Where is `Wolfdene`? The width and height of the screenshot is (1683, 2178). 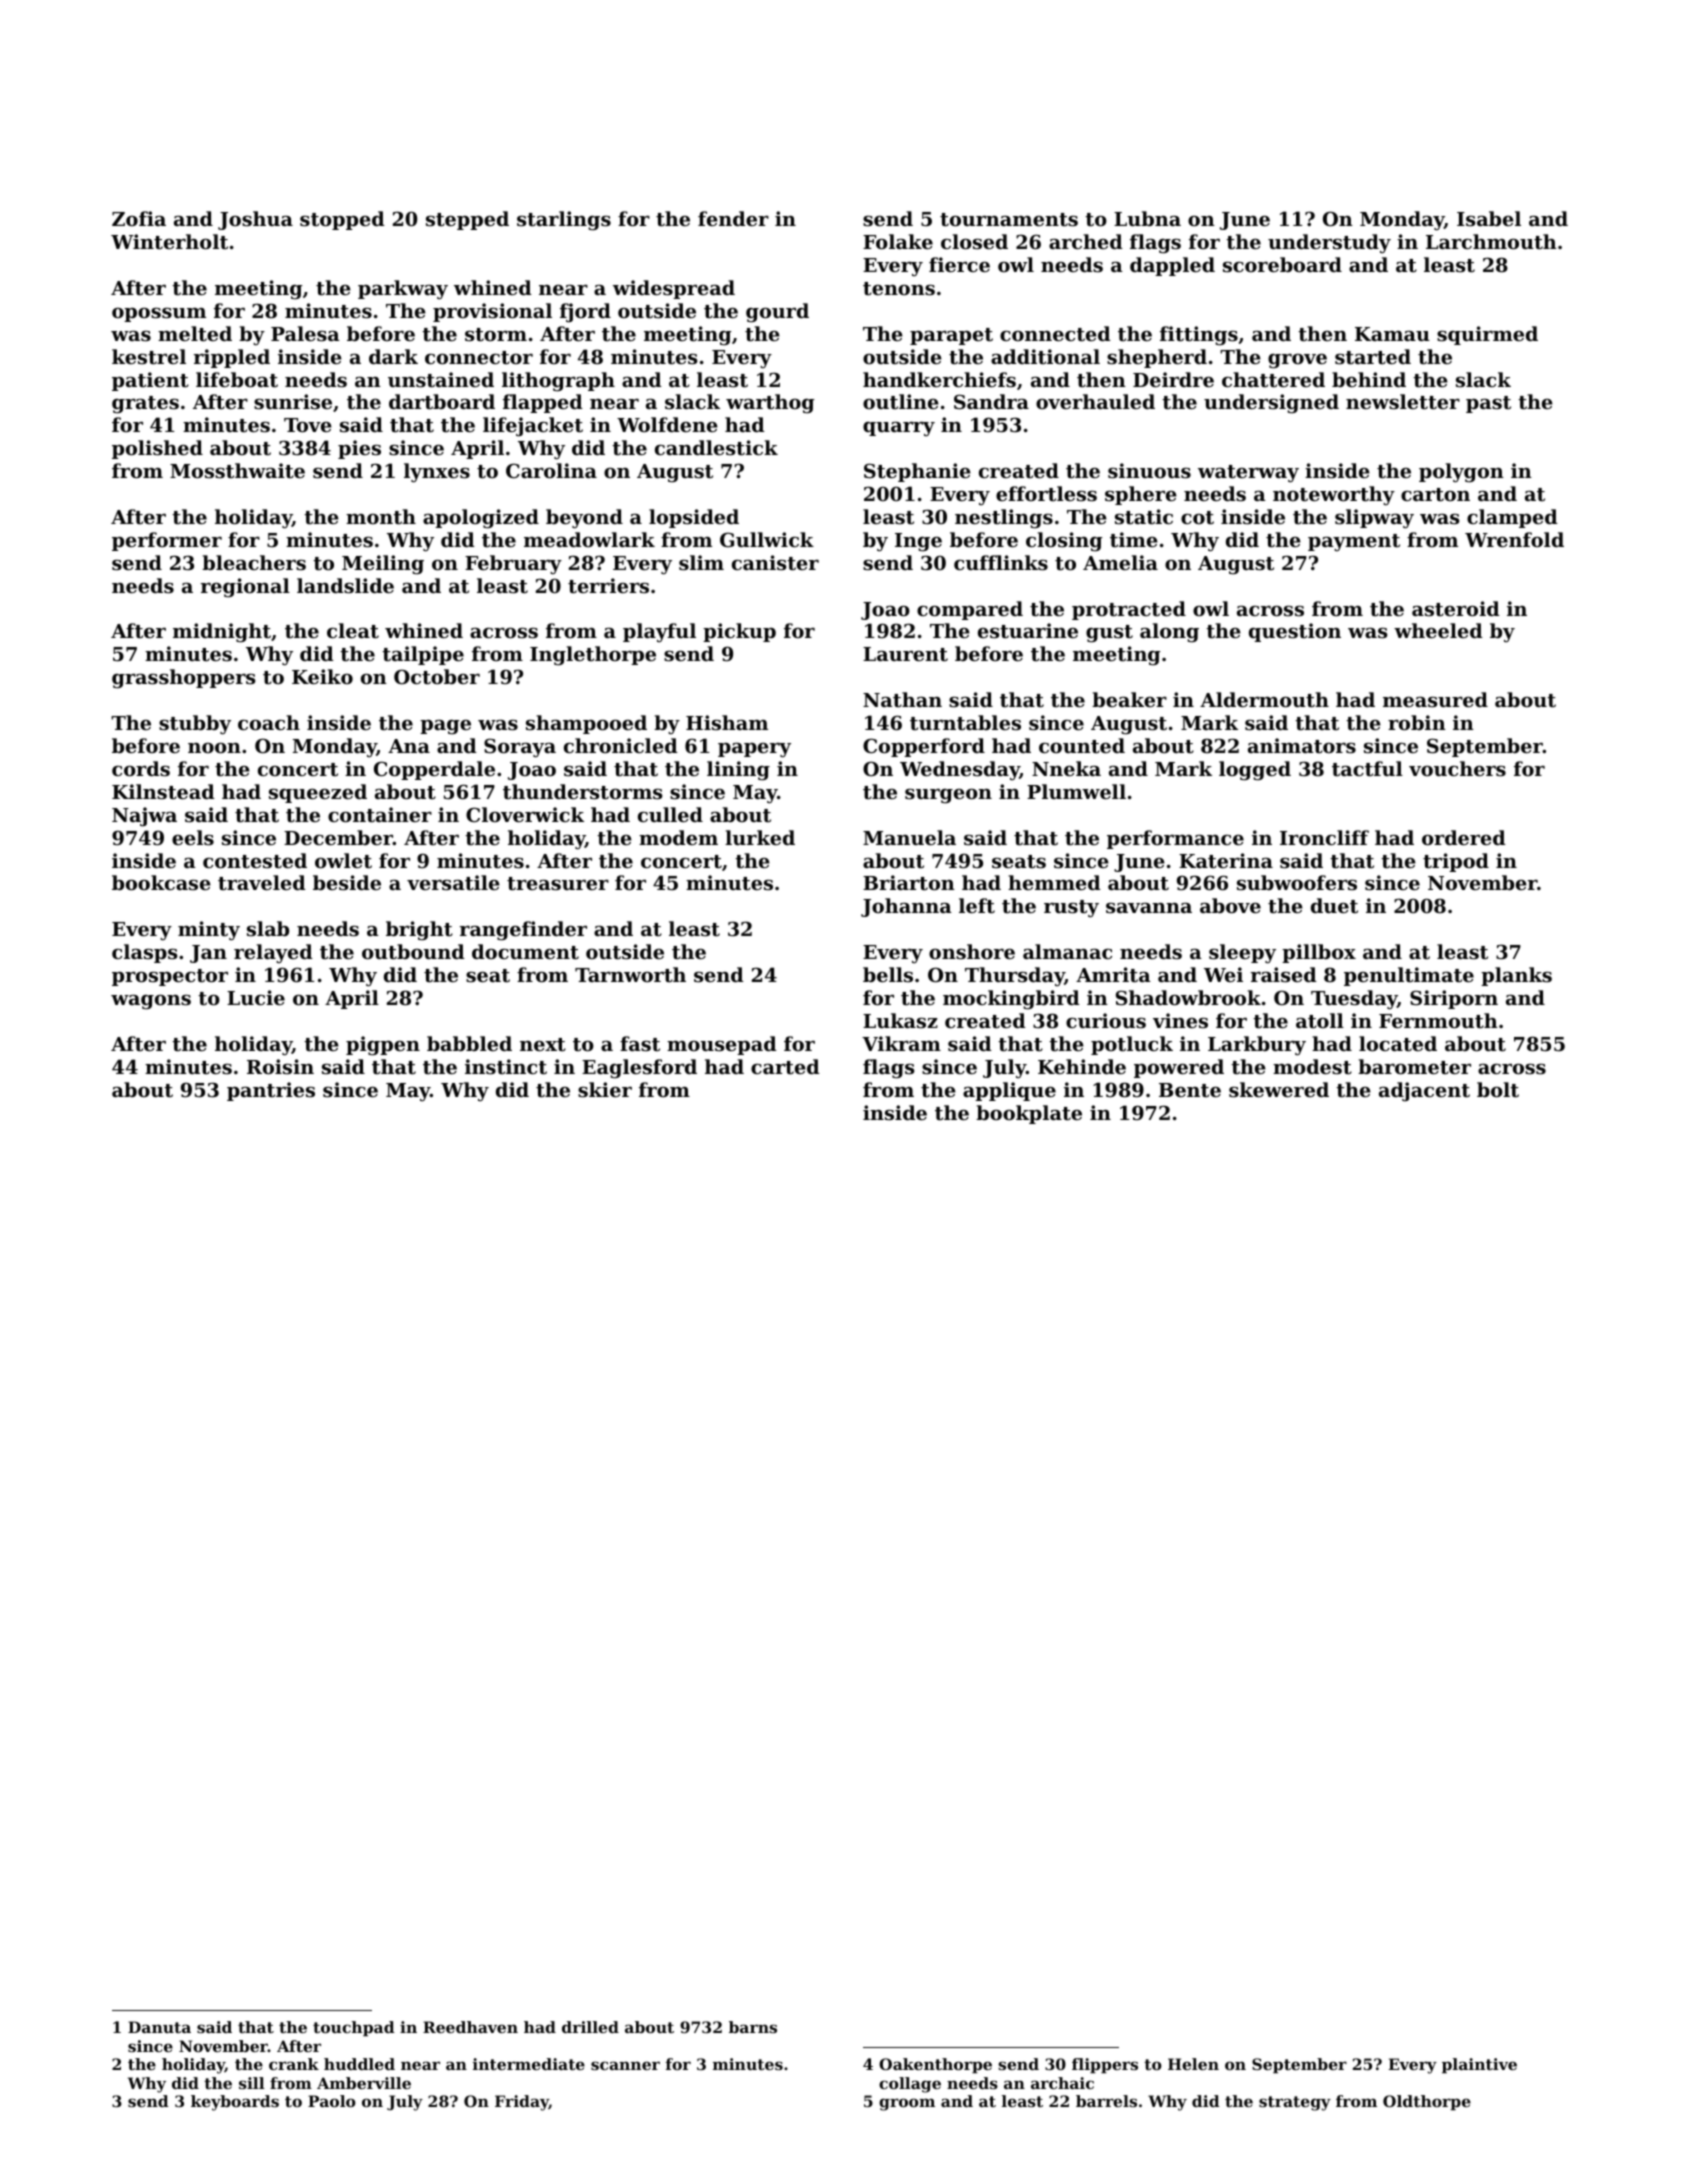 Wolfdene is located at coordinates (667, 424).
